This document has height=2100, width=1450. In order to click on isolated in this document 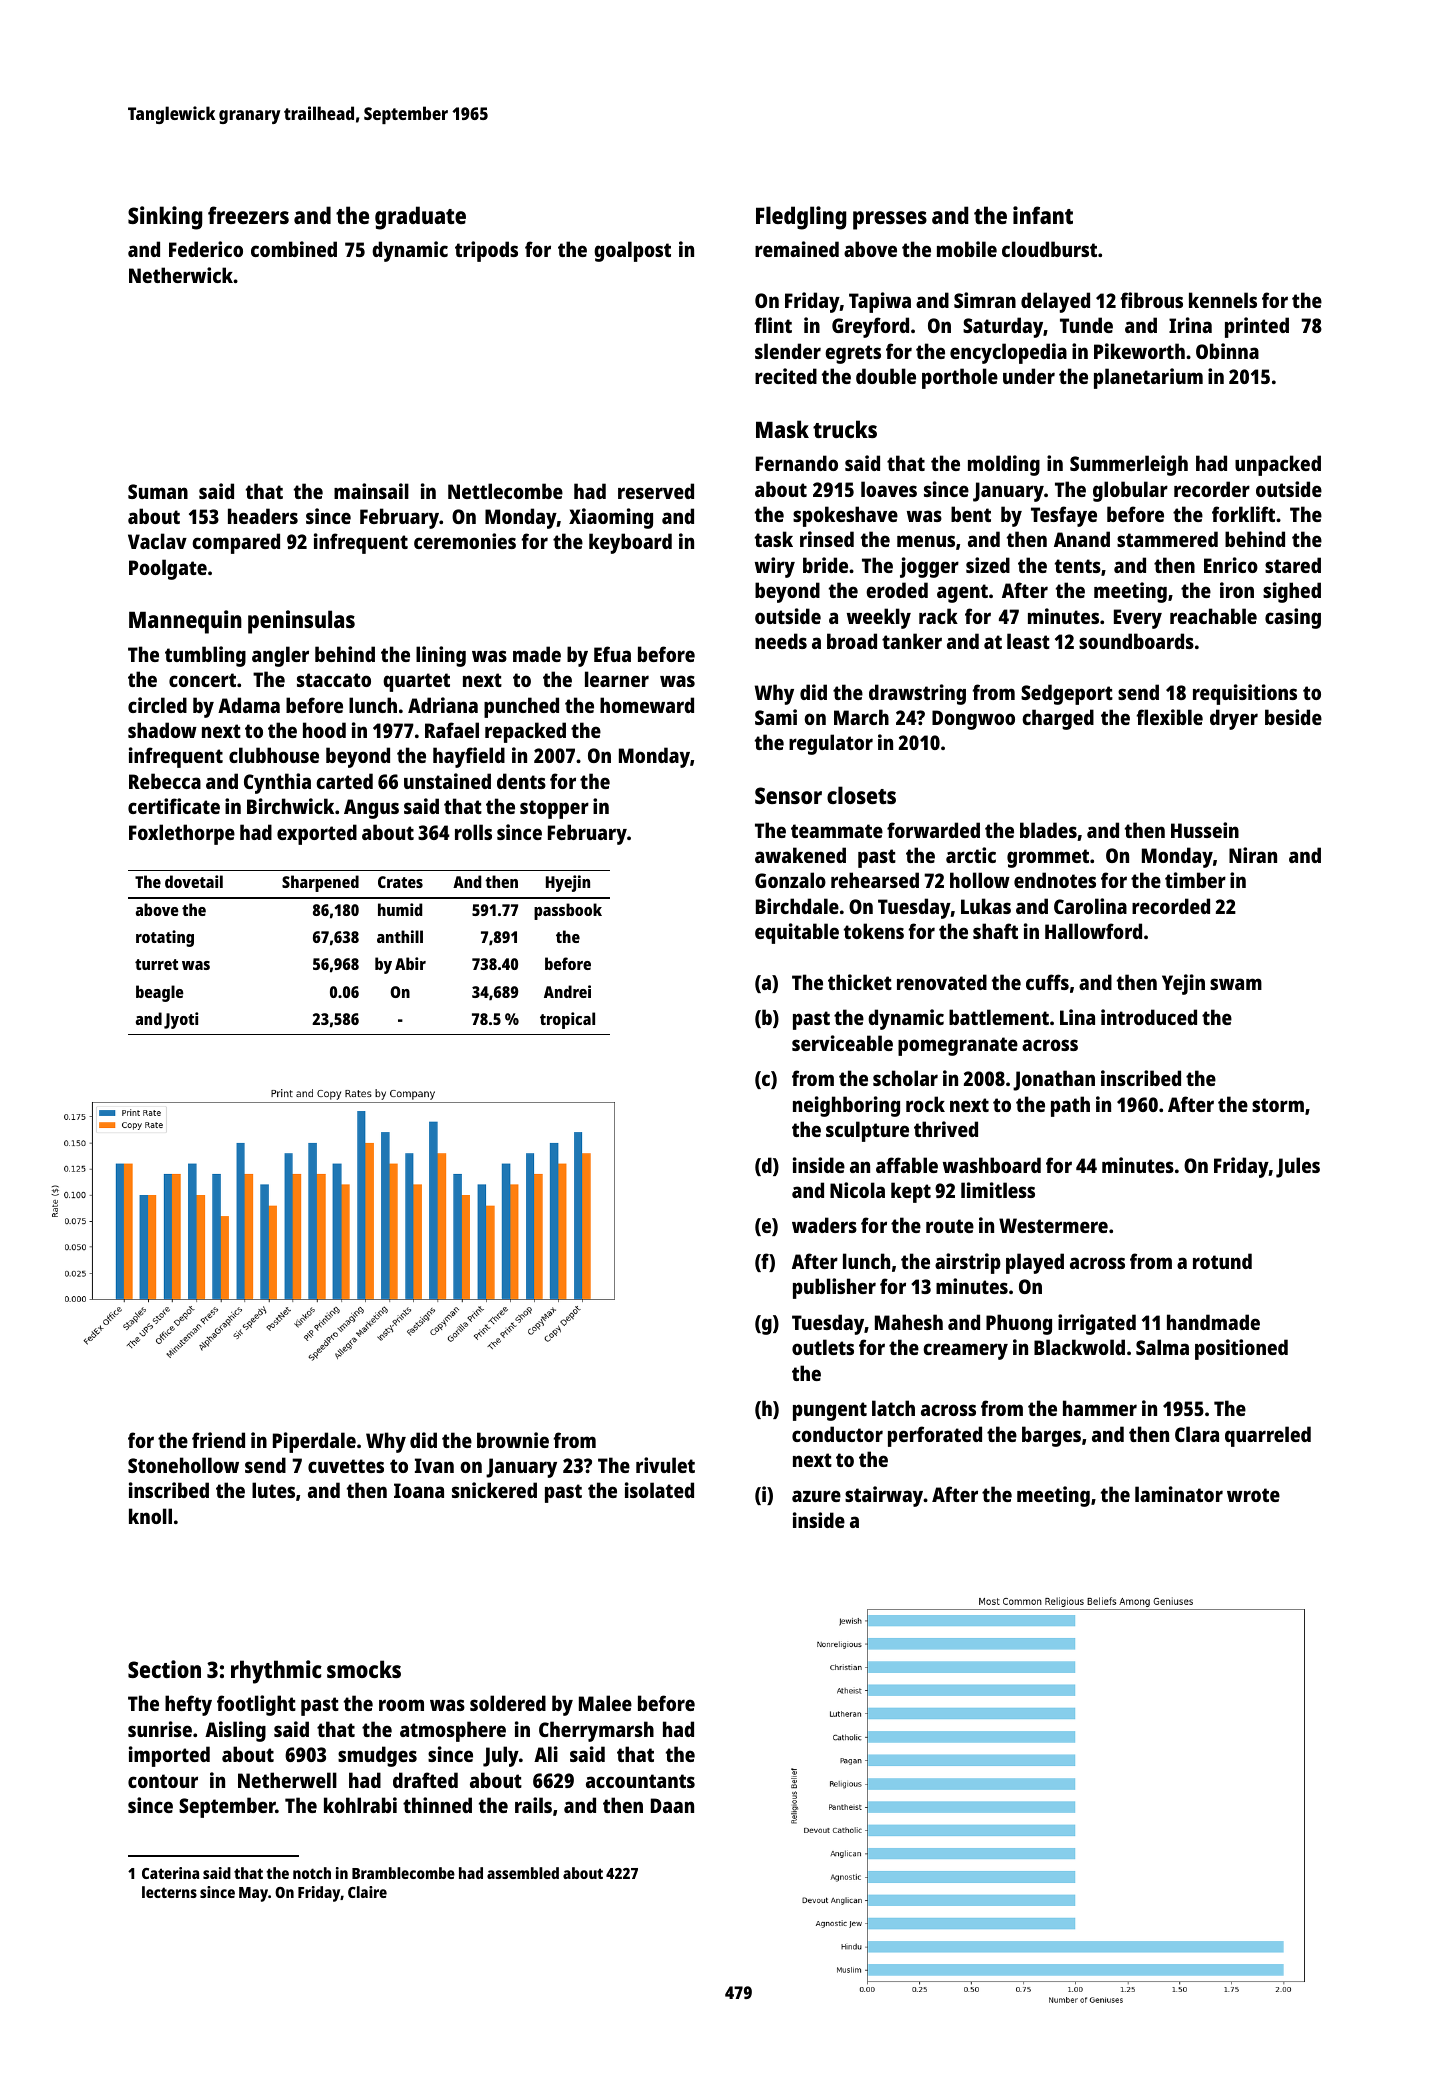, I will do `click(659, 1490)`.
